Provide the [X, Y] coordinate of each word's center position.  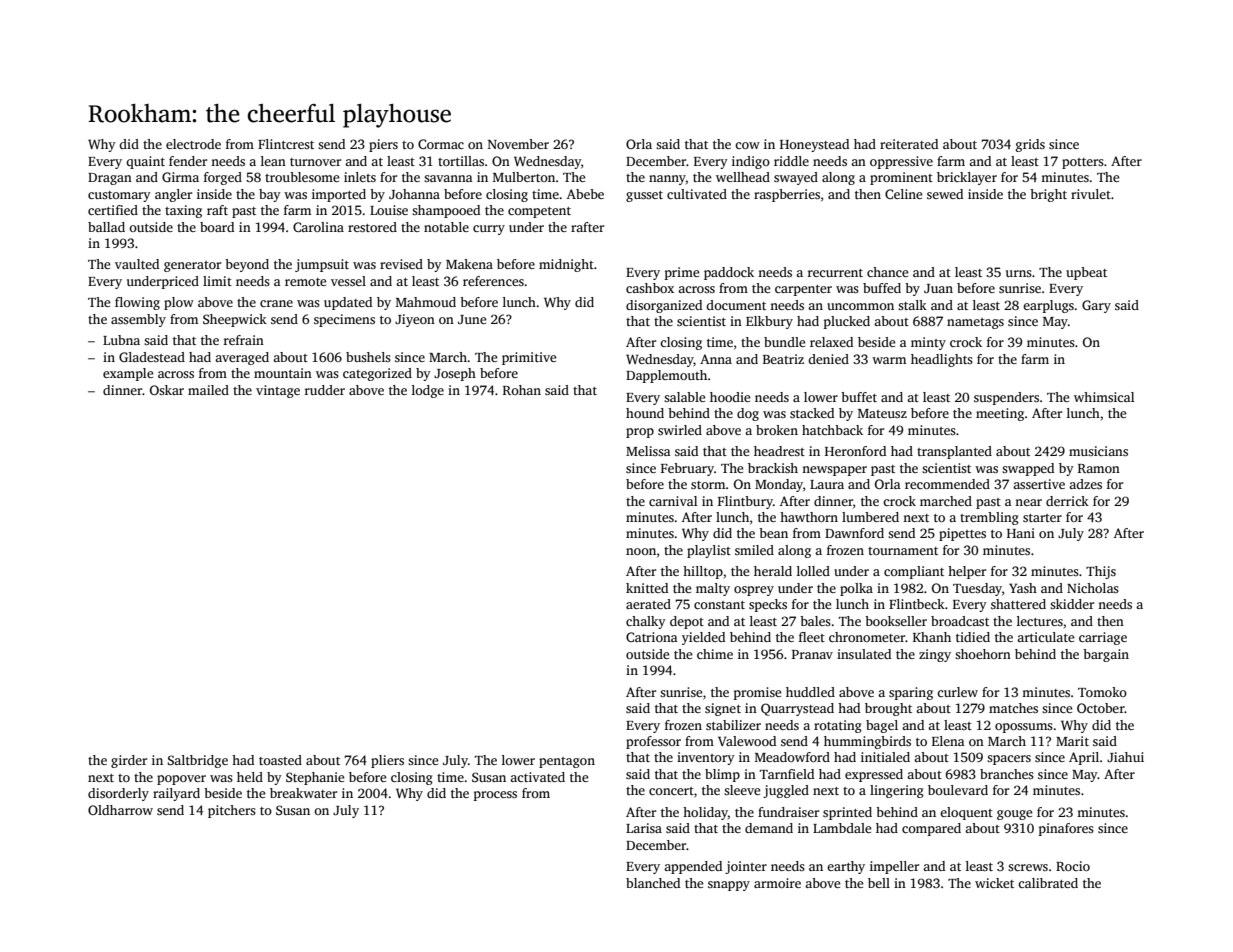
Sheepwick [235, 320]
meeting [1000, 414]
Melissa [648, 451]
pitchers [232, 811]
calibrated [1048, 883]
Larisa [644, 828]
